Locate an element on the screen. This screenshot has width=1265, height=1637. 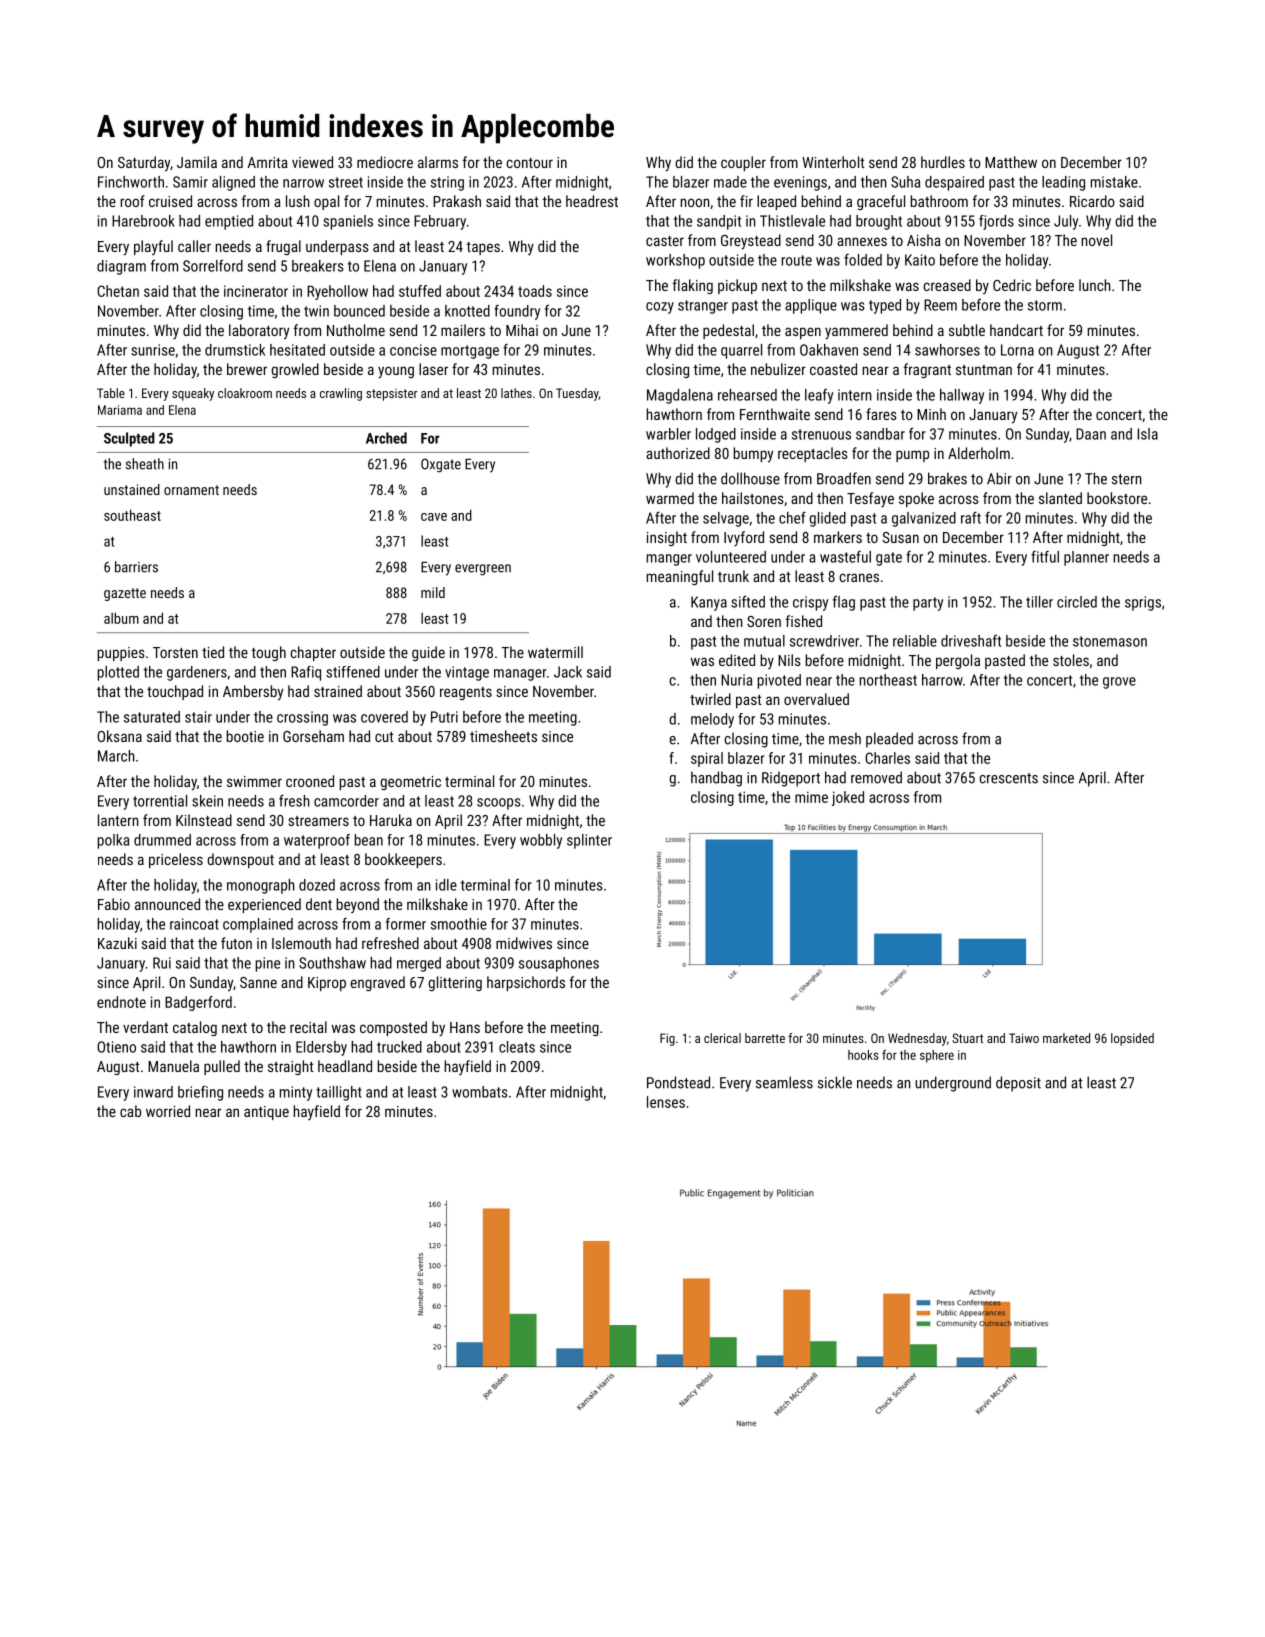
laboratory is located at coordinates (259, 332).
